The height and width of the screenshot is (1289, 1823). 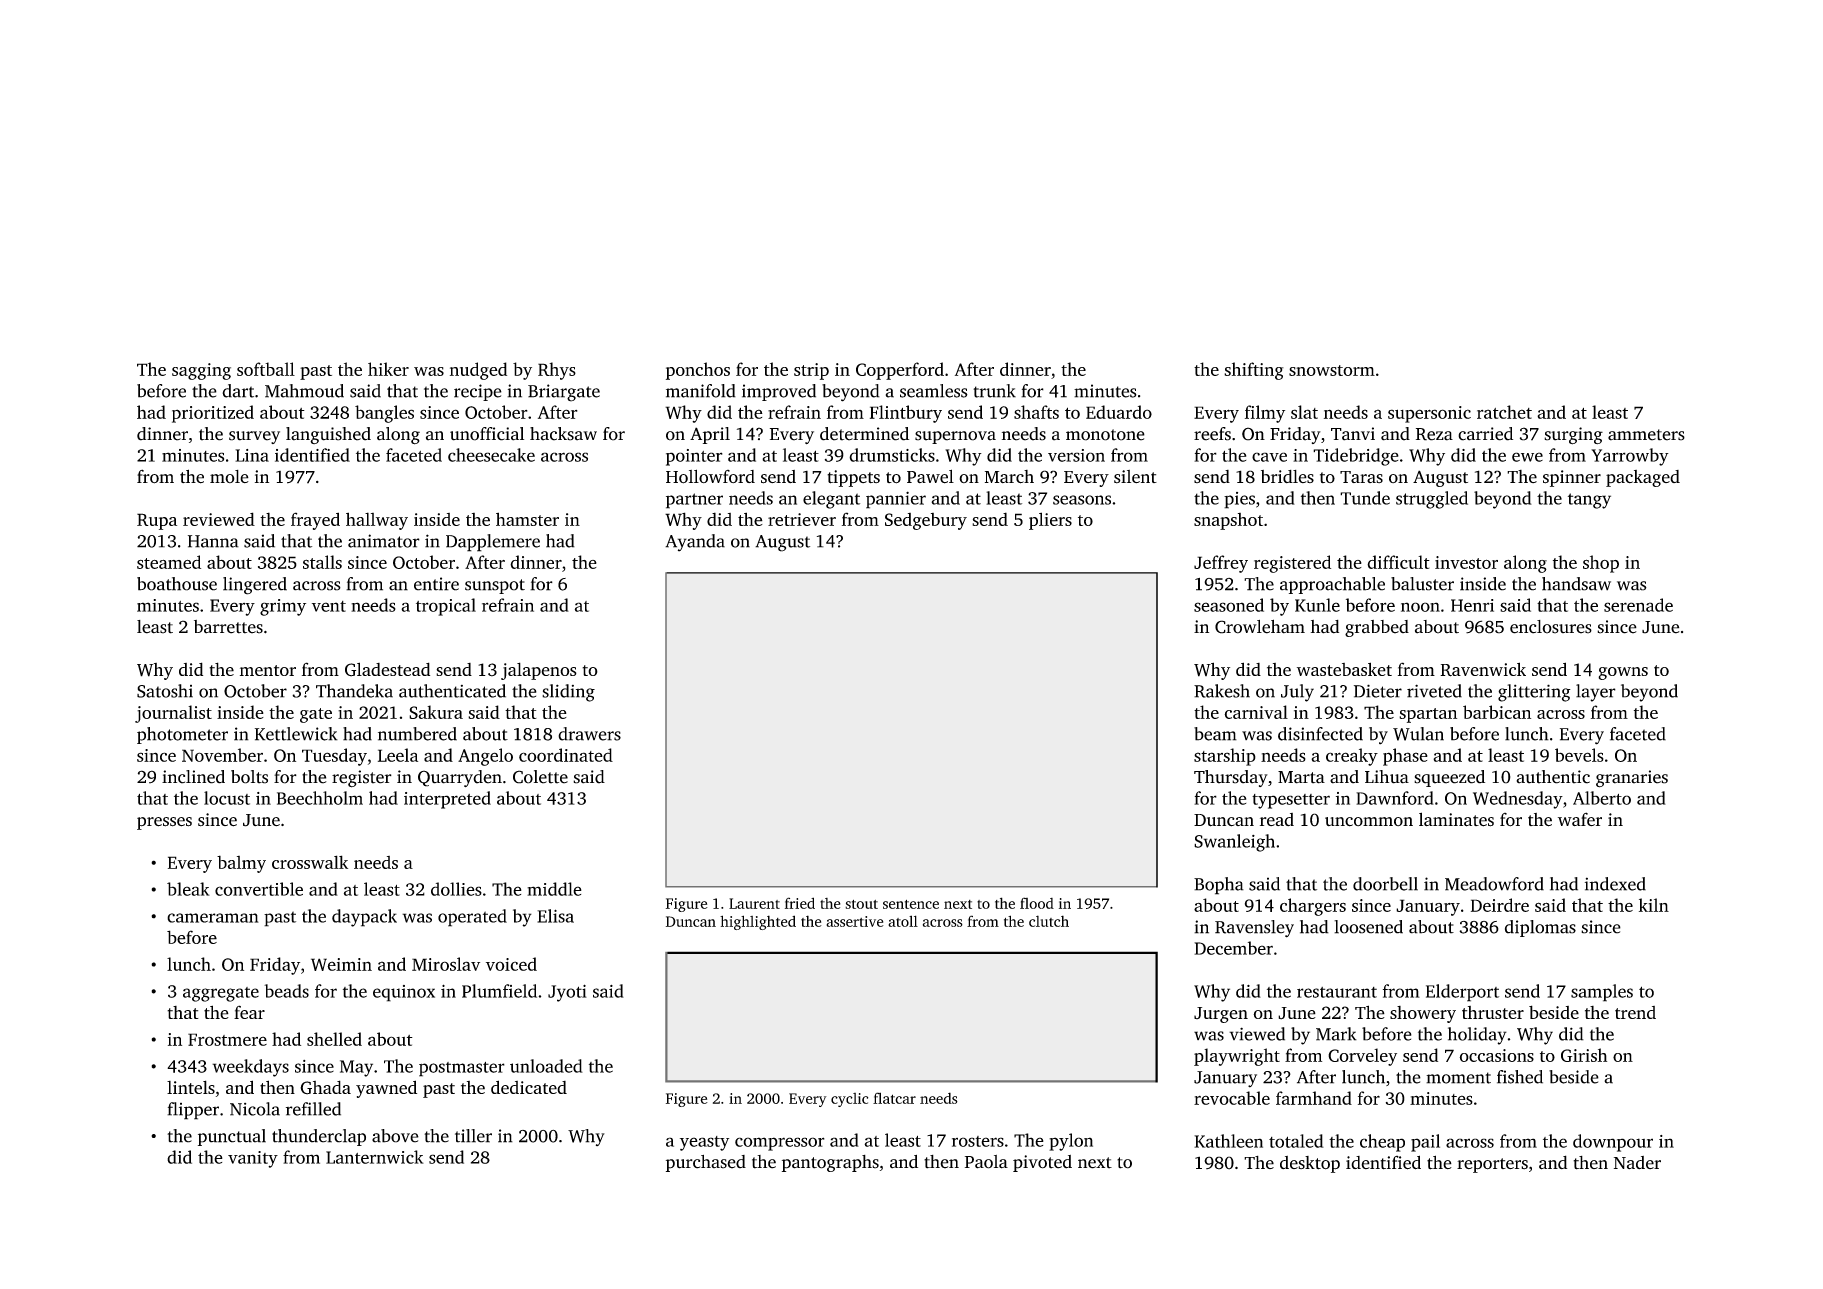 What do you see at coordinates (375, 1157) in the screenshot?
I see `Lanternwick` at bounding box center [375, 1157].
